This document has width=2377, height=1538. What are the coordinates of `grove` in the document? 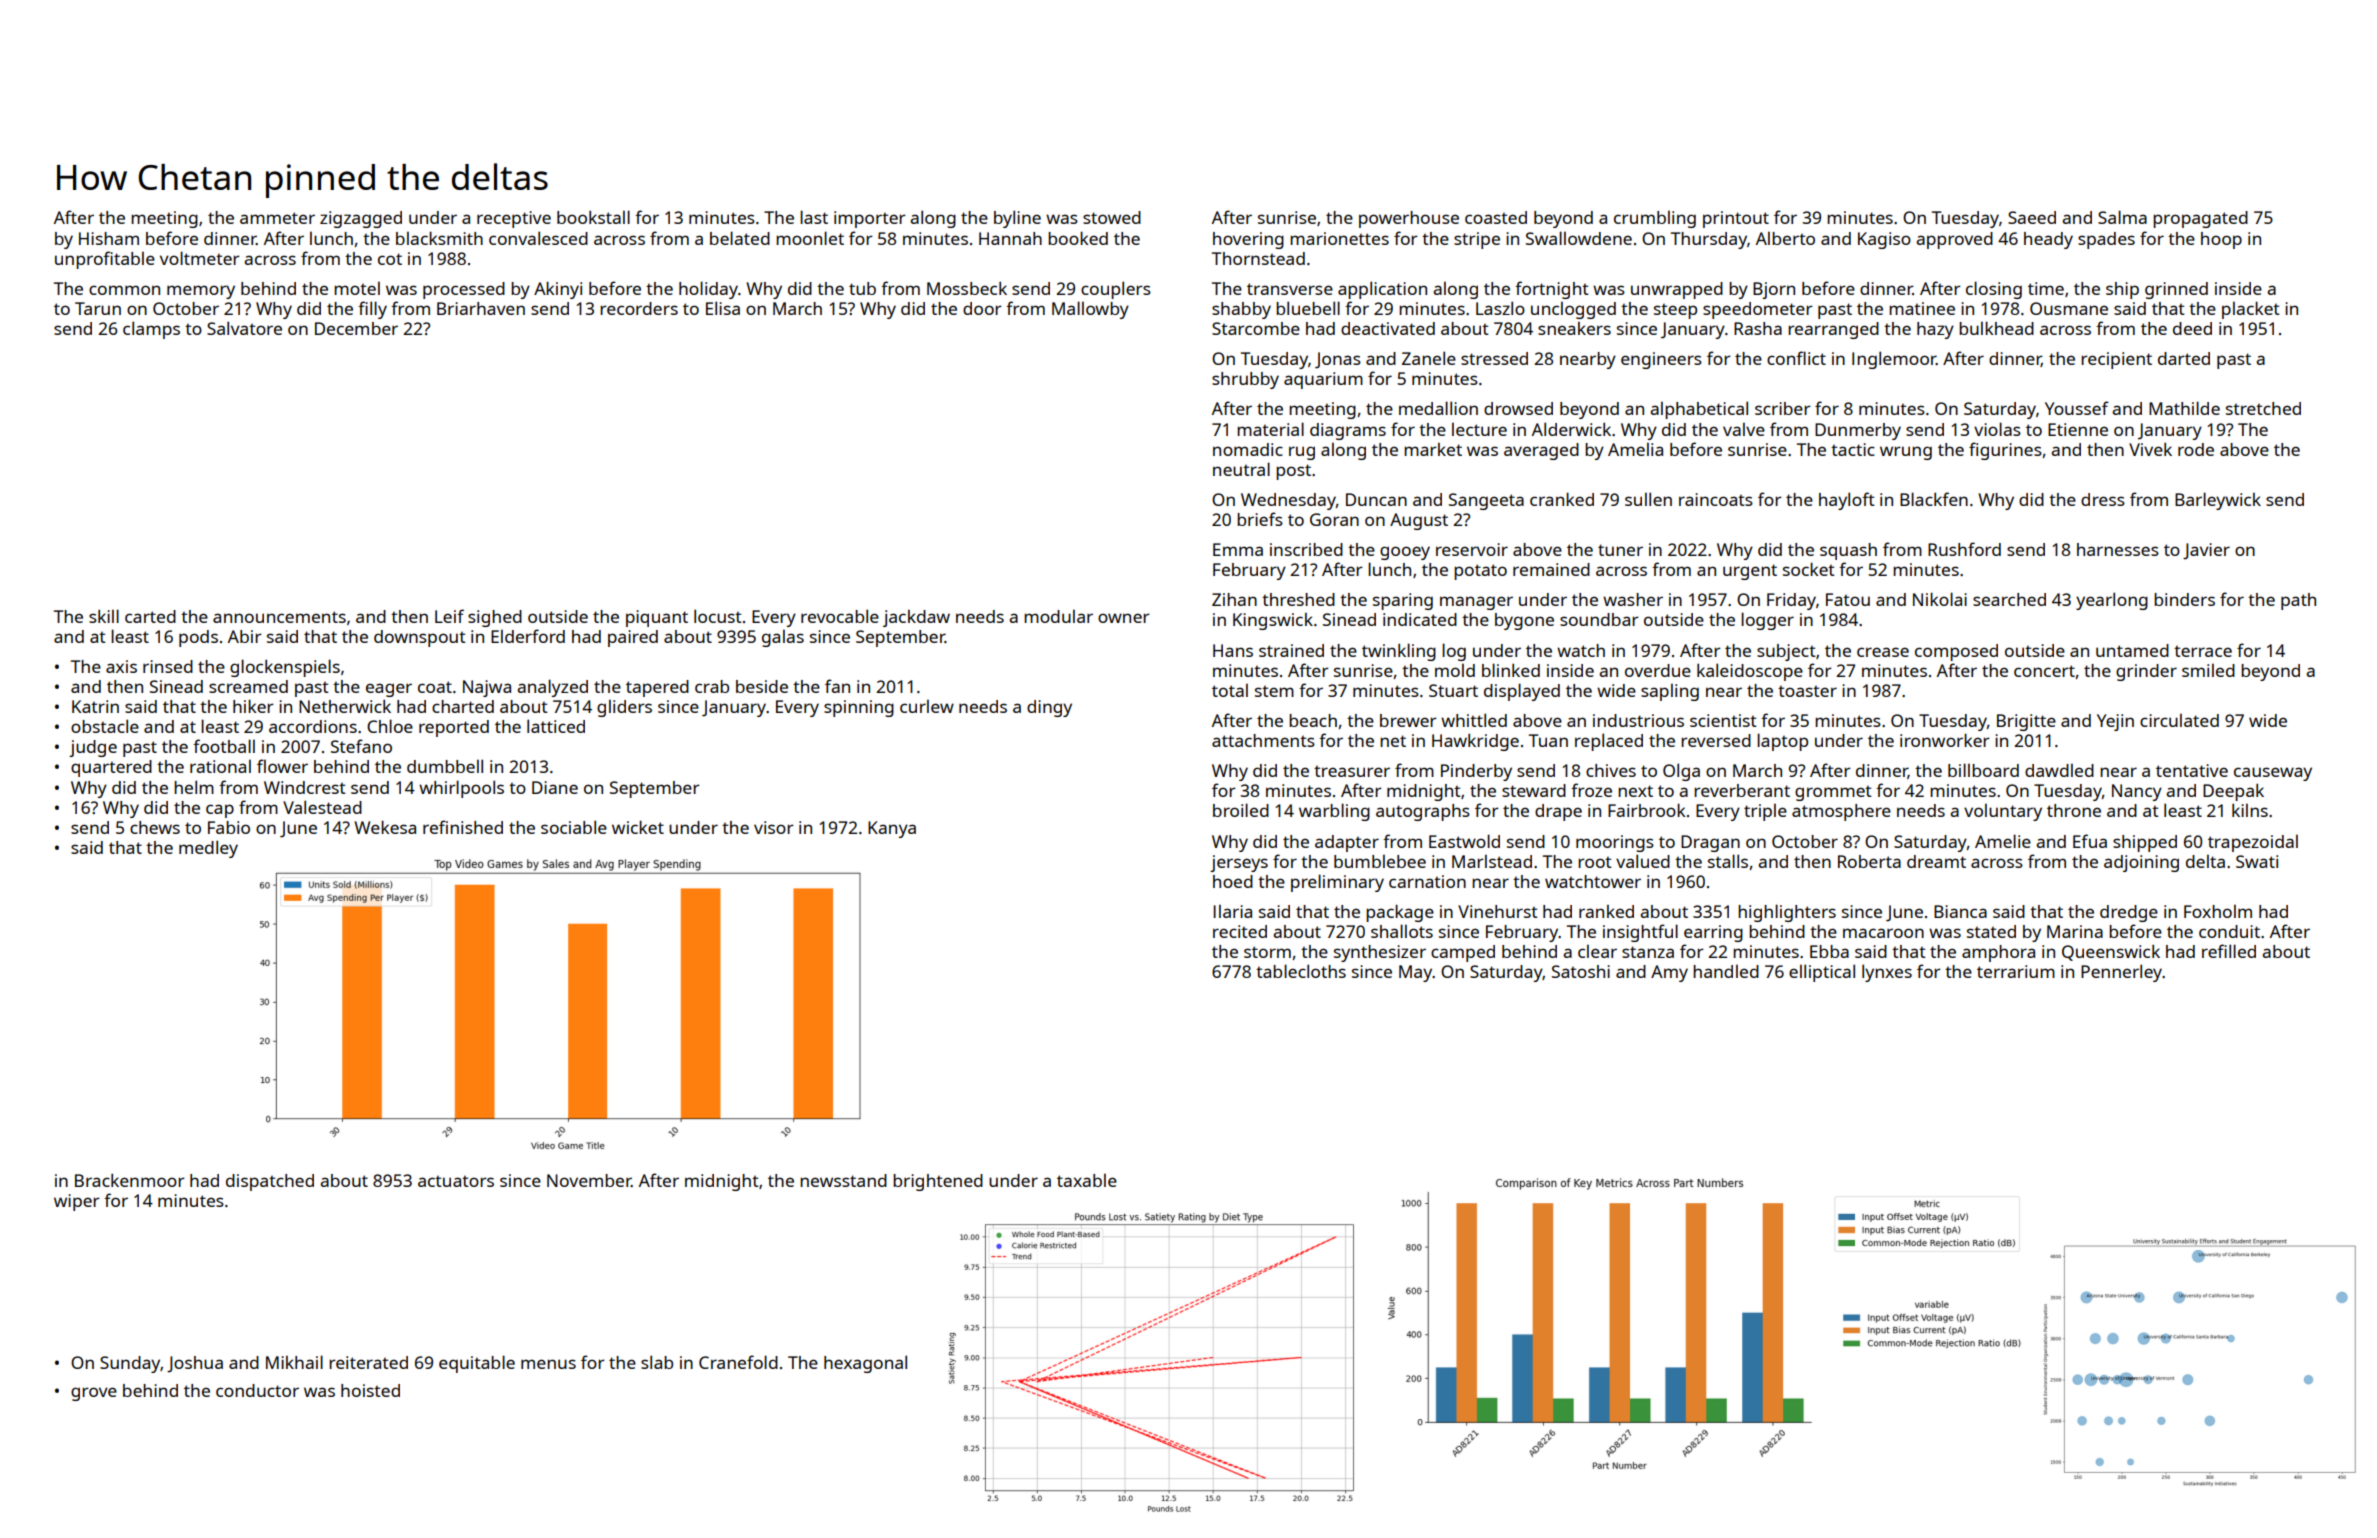 It's located at (94, 1394).
